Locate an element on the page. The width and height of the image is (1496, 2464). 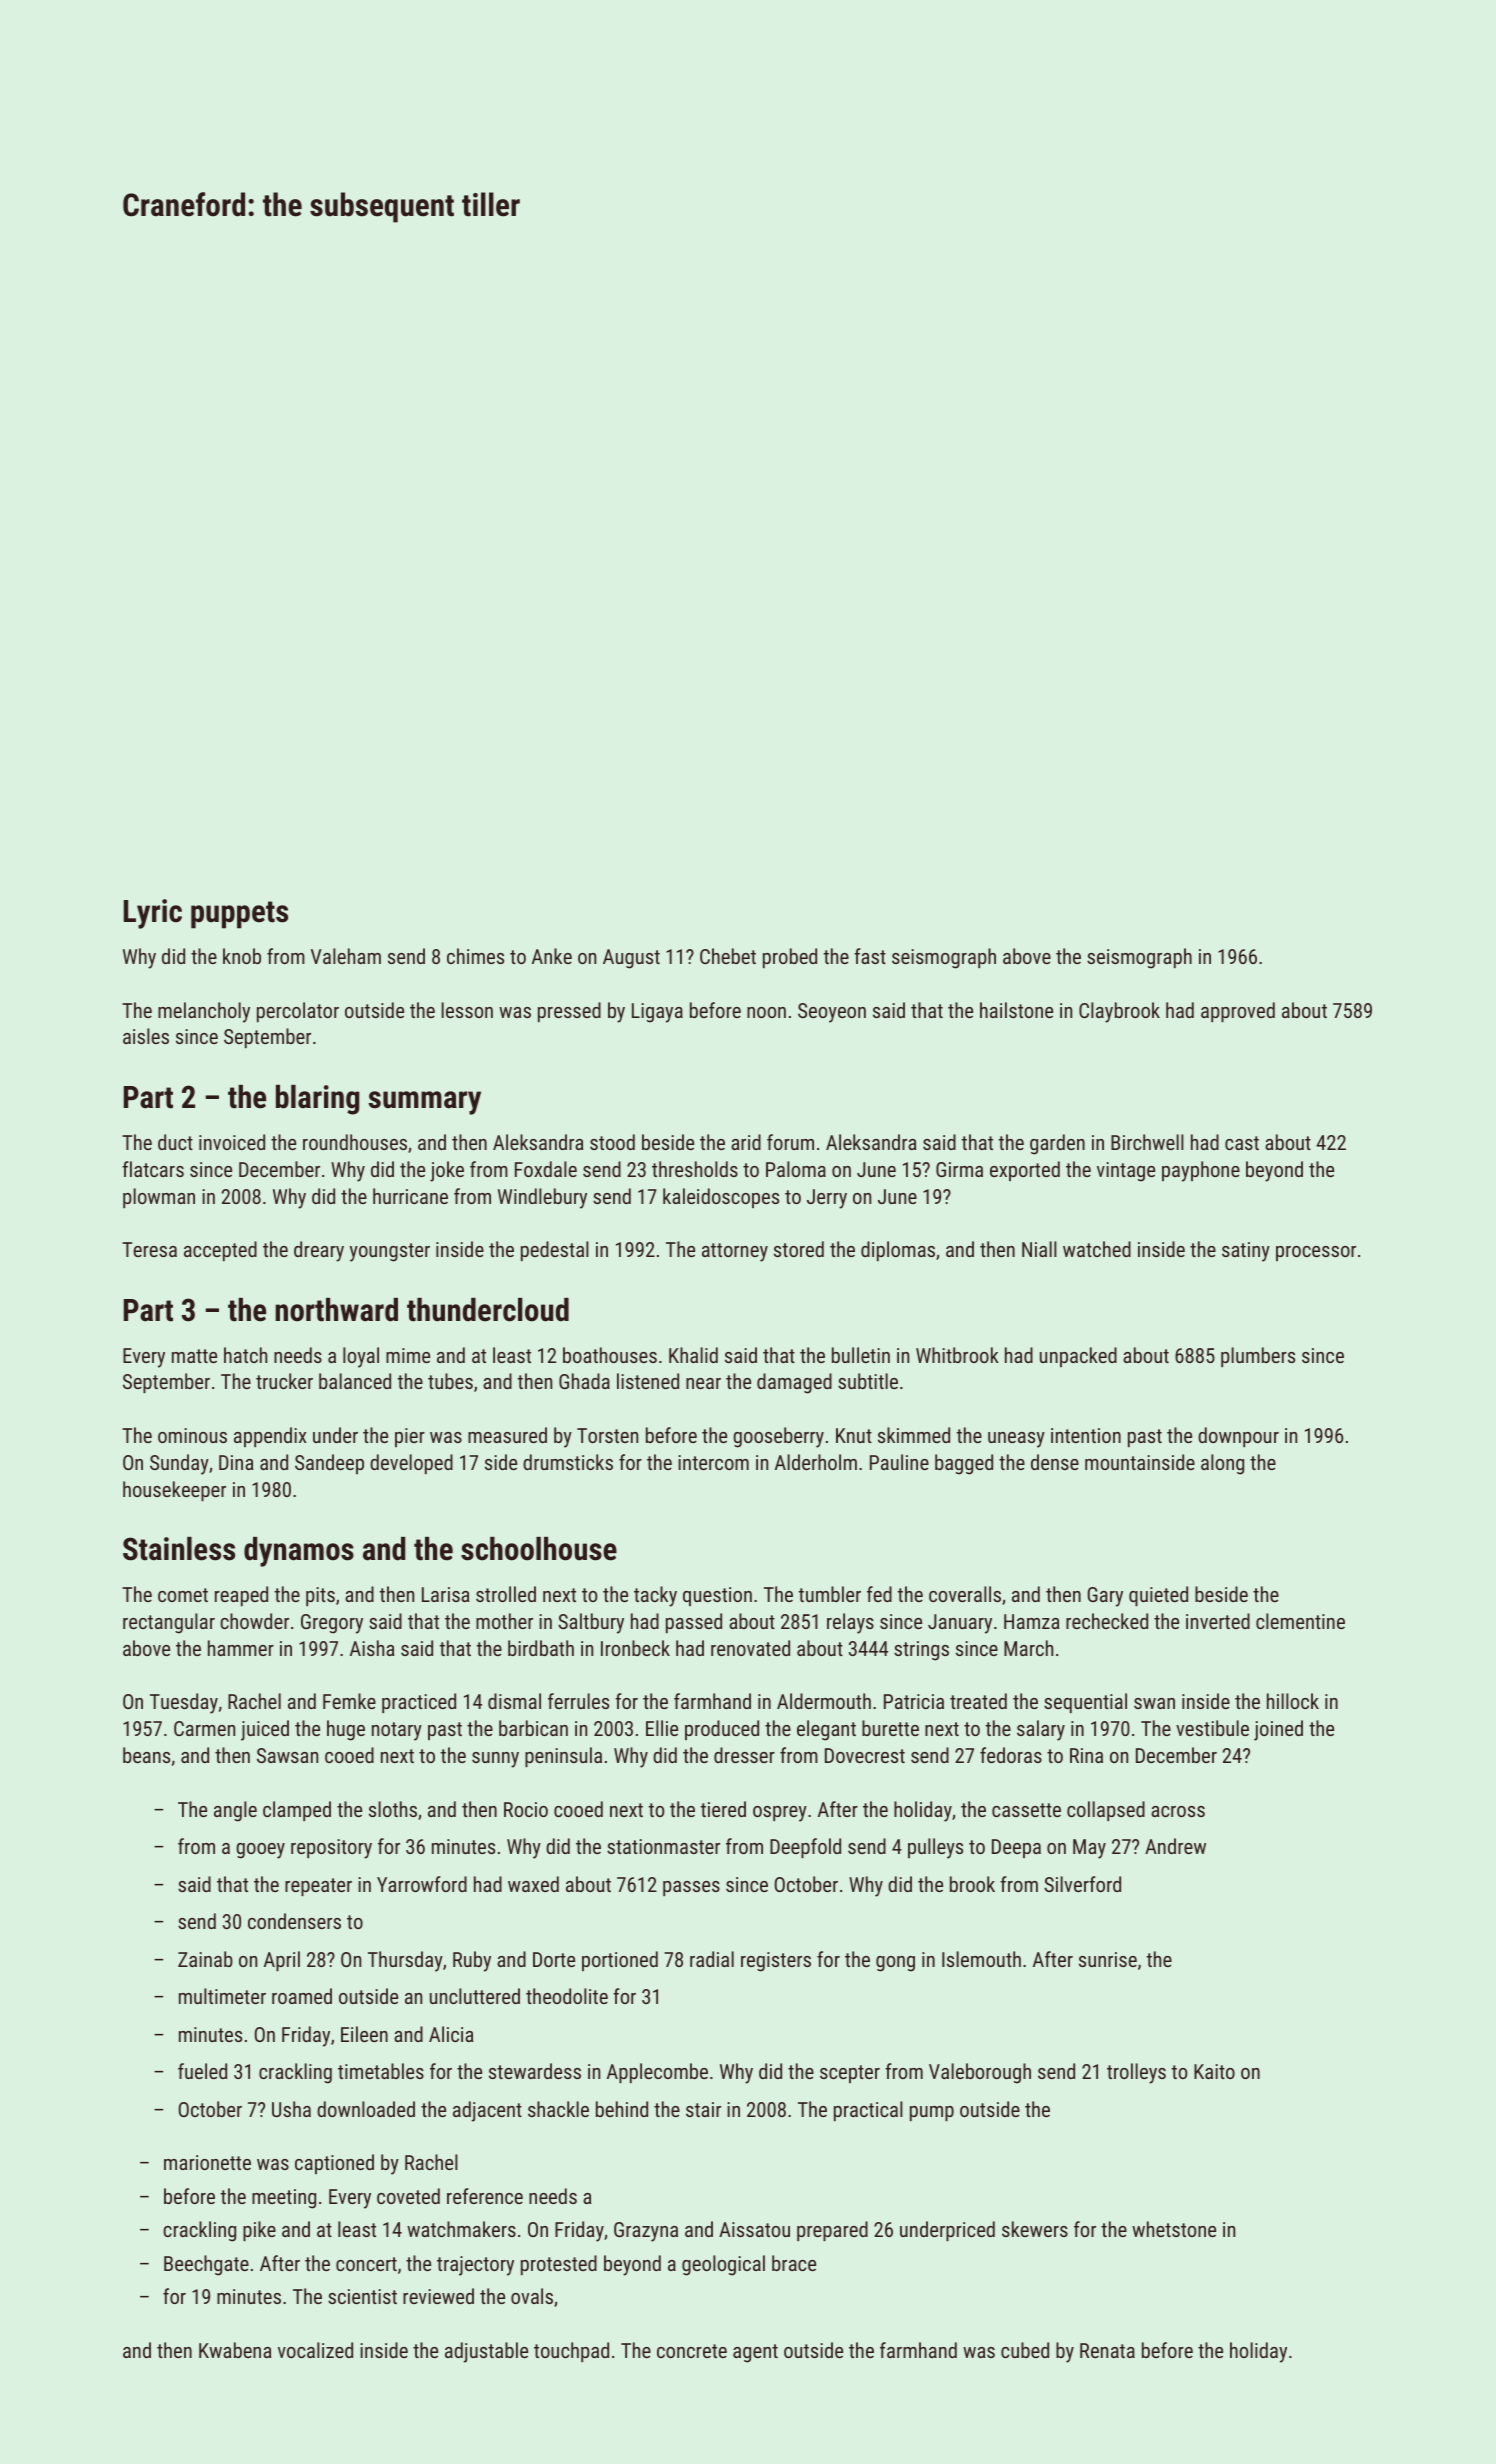
accepted is located at coordinates (220, 1251).
